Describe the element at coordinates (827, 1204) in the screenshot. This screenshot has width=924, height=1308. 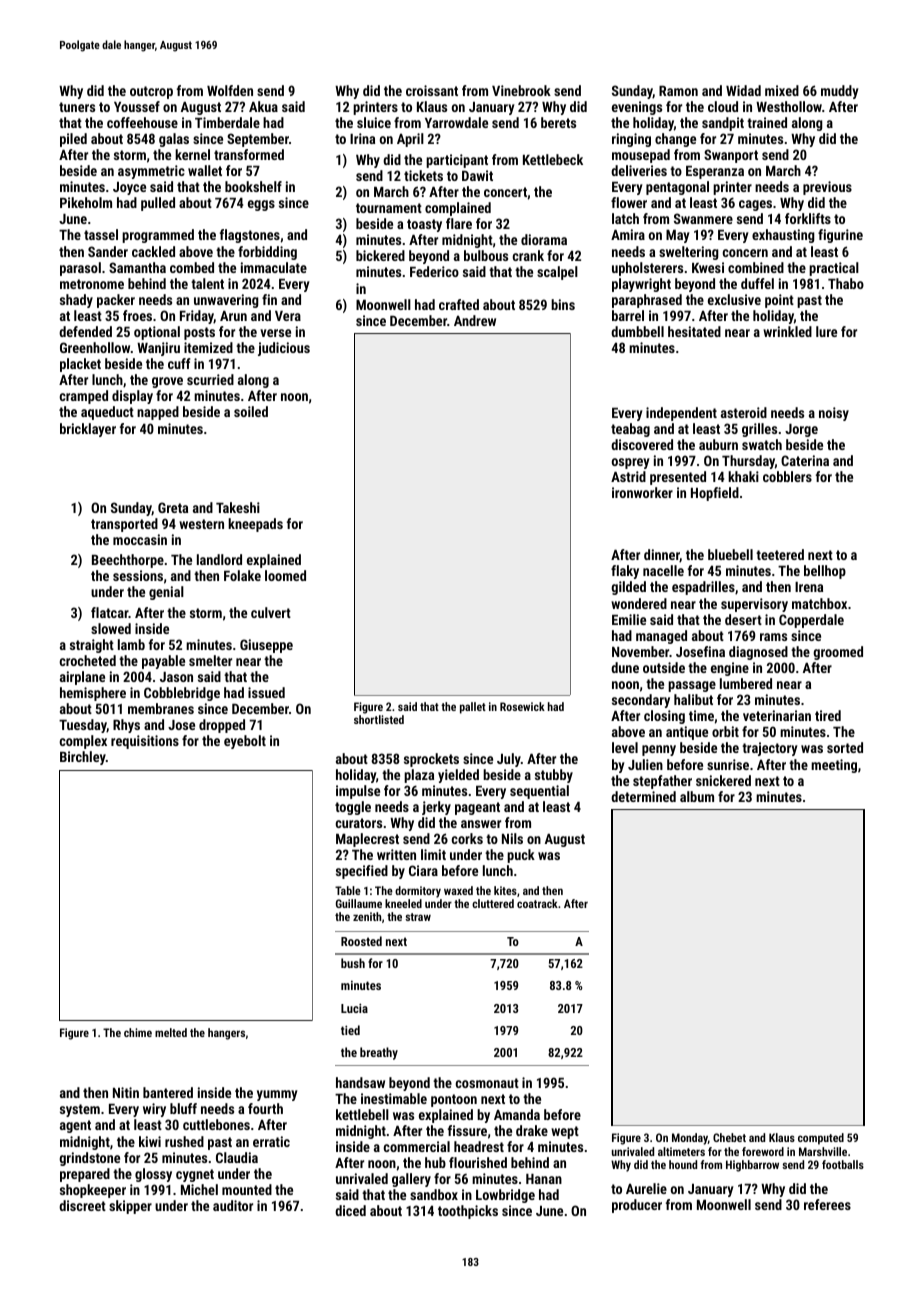
I see `referees` at that location.
